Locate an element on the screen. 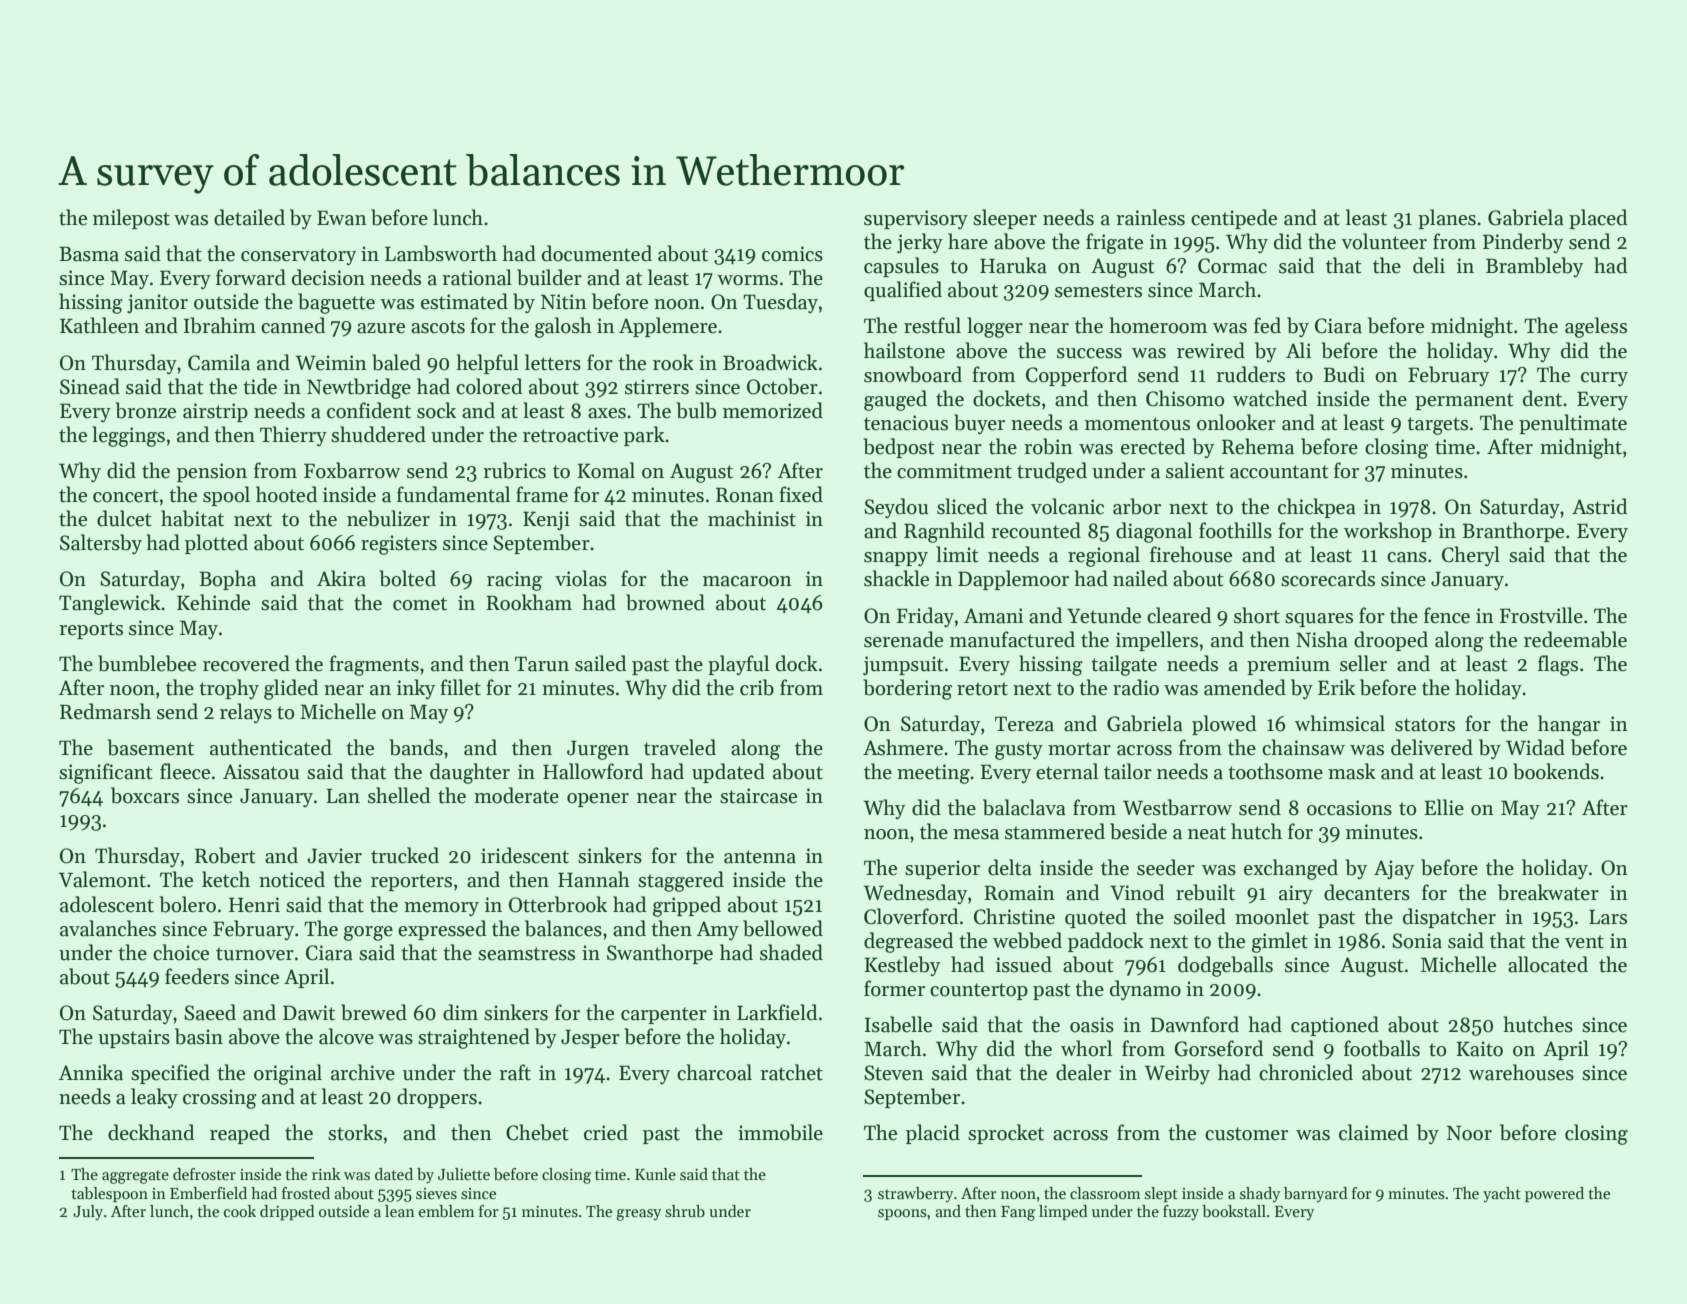 The height and width of the screenshot is (1304, 1687). Kehinde is located at coordinates (213, 602).
